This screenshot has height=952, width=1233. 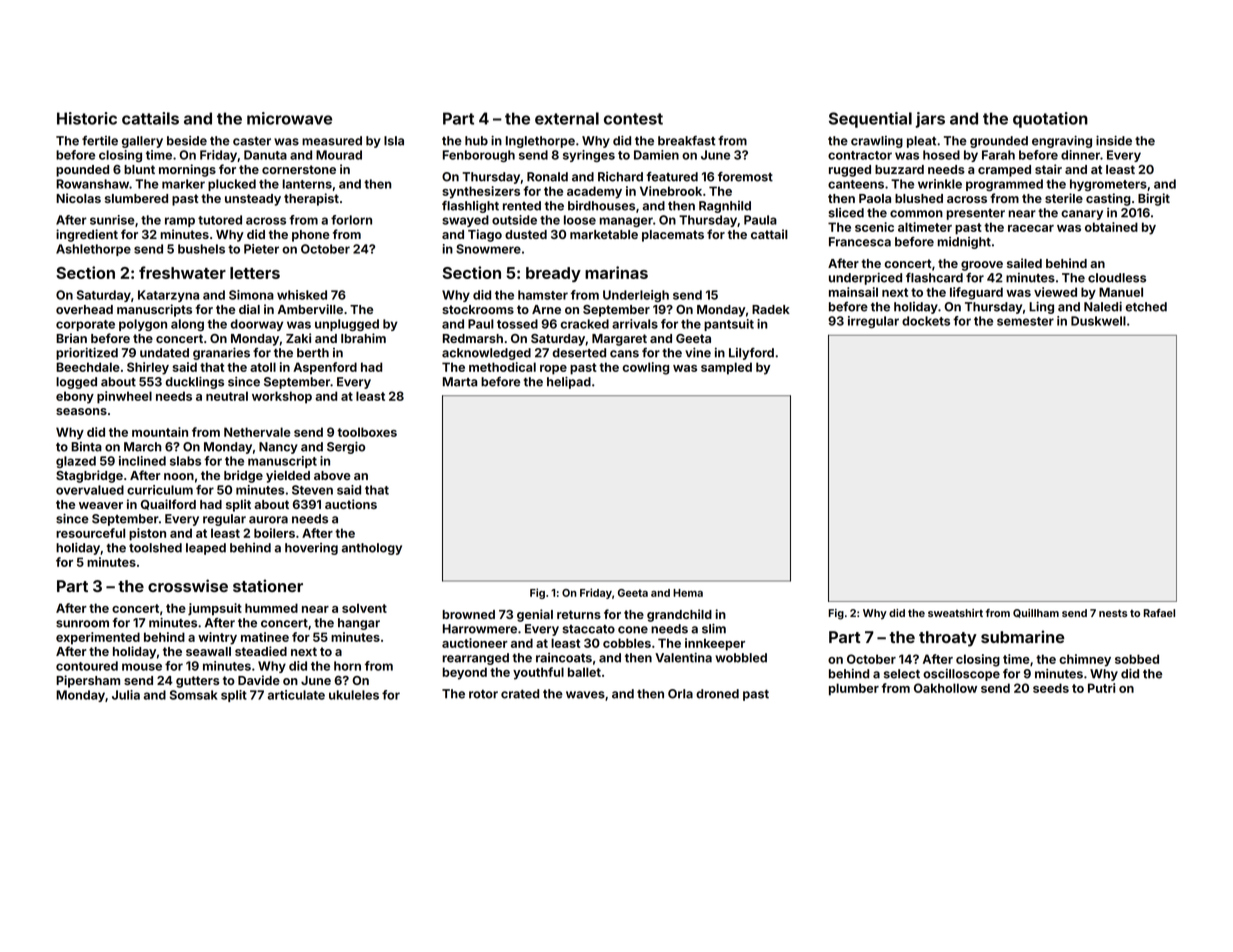 What do you see at coordinates (206, 549) in the screenshot?
I see `leaped` at bounding box center [206, 549].
